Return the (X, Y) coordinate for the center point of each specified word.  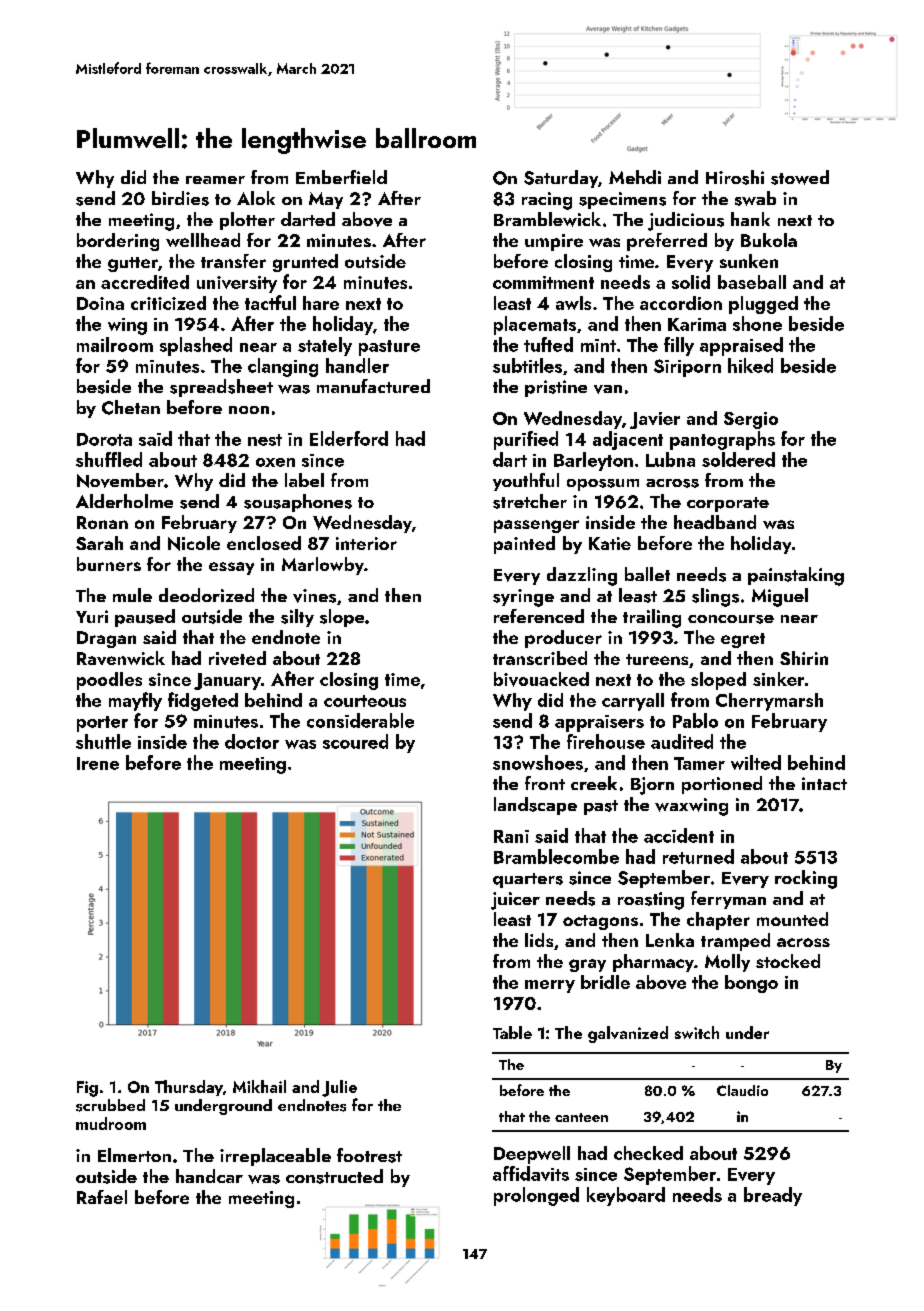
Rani (511, 836)
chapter (718, 921)
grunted (305, 263)
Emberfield (341, 177)
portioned (722, 785)
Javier (655, 420)
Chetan (131, 407)
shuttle (103, 741)
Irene (98, 763)
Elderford (349, 438)
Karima (697, 324)
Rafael (102, 1197)
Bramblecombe (556, 856)
